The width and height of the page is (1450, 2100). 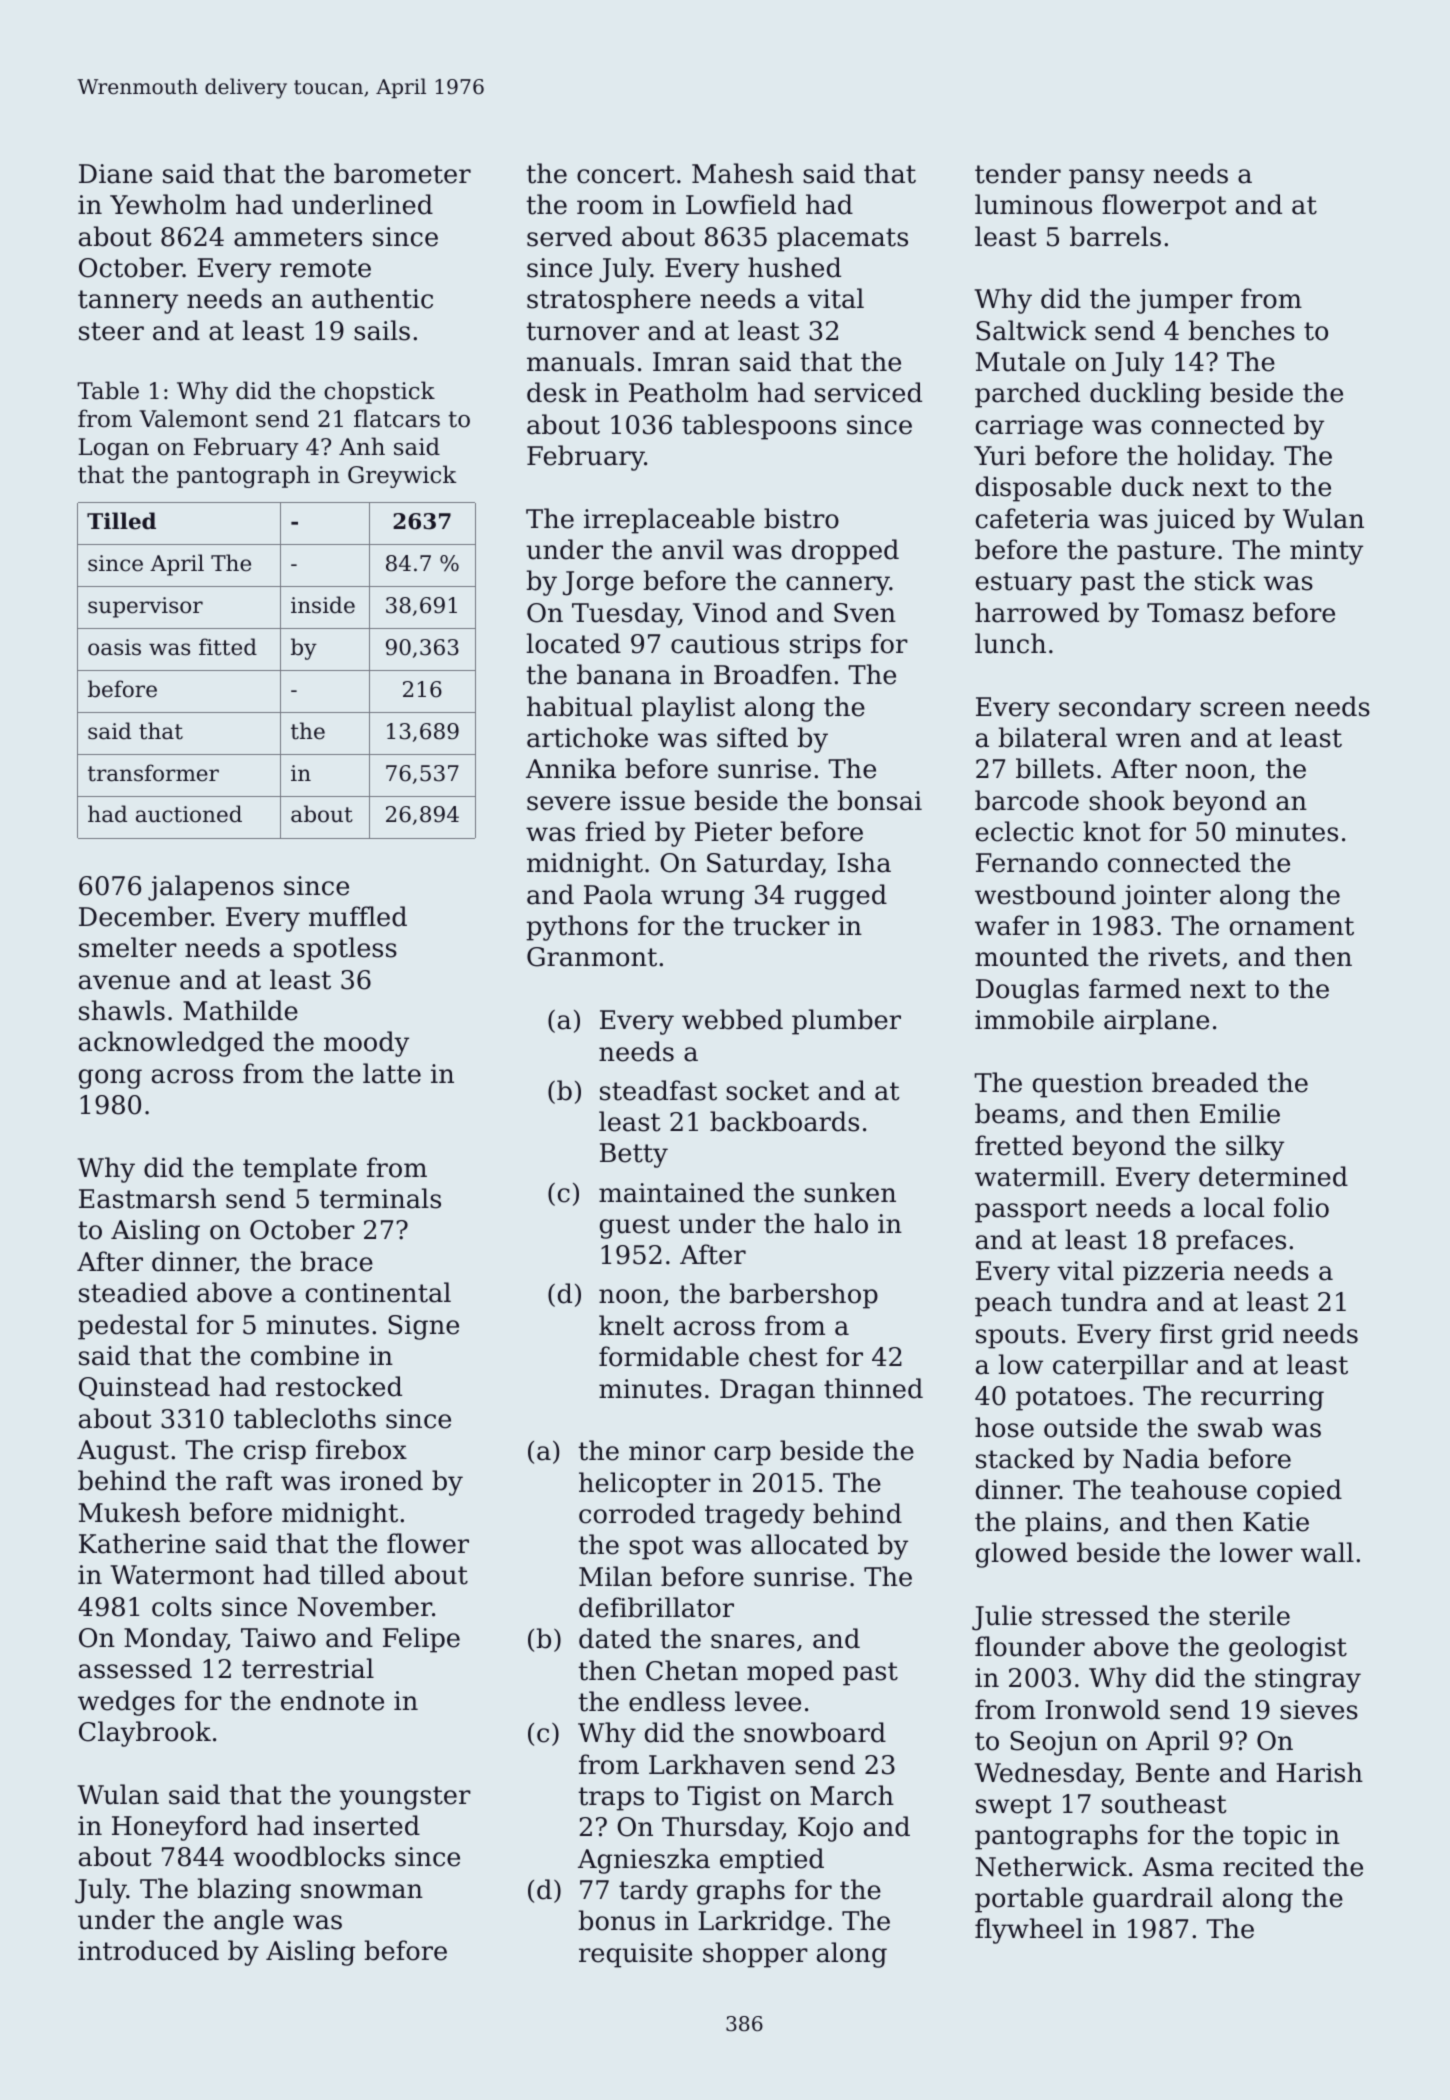 What do you see at coordinates (801, 518) in the page?
I see `bistro` at bounding box center [801, 518].
